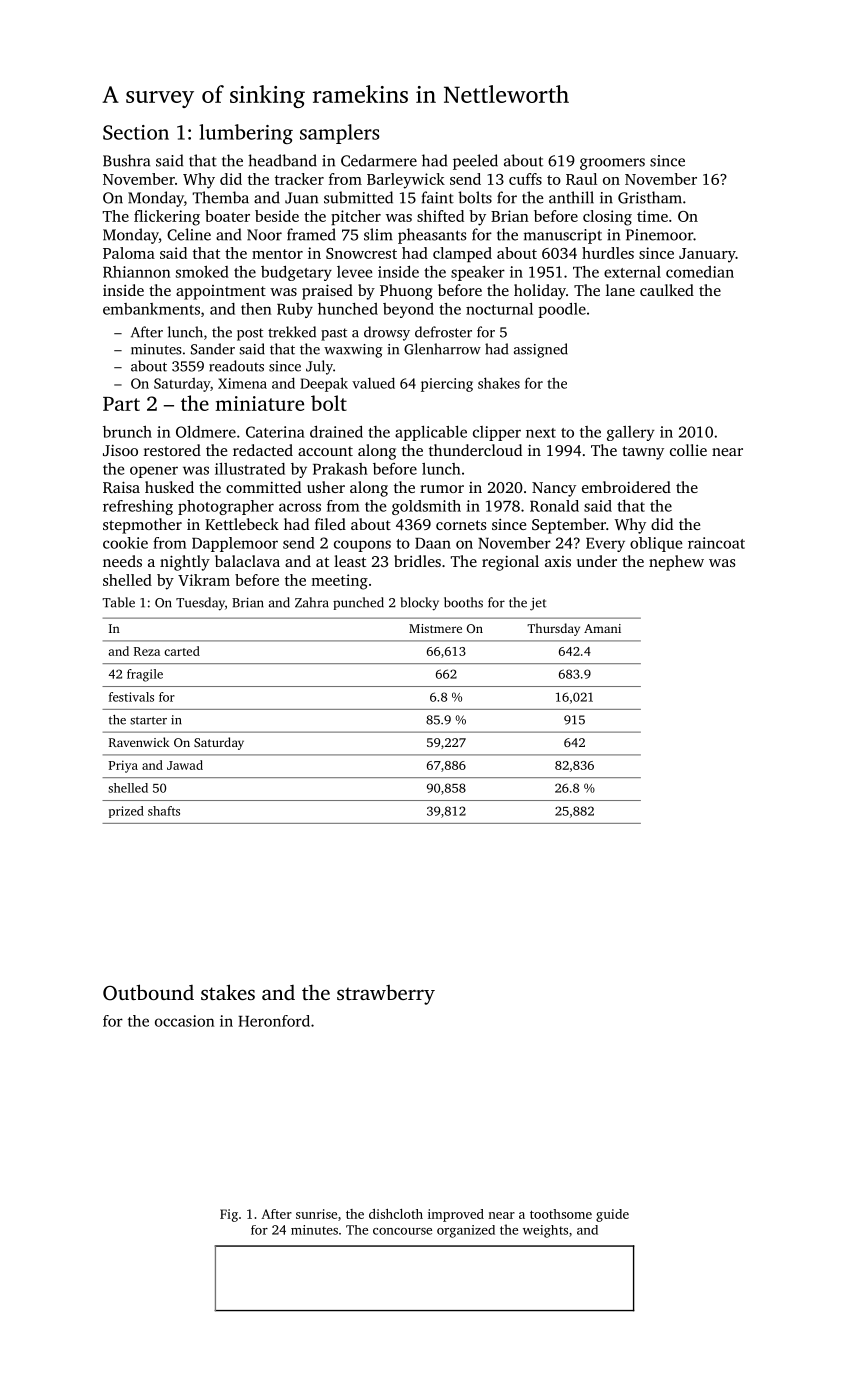 This document has height=1400, width=849. Describe the element at coordinates (340, 134) in the document. I see `samplers` at that location.
